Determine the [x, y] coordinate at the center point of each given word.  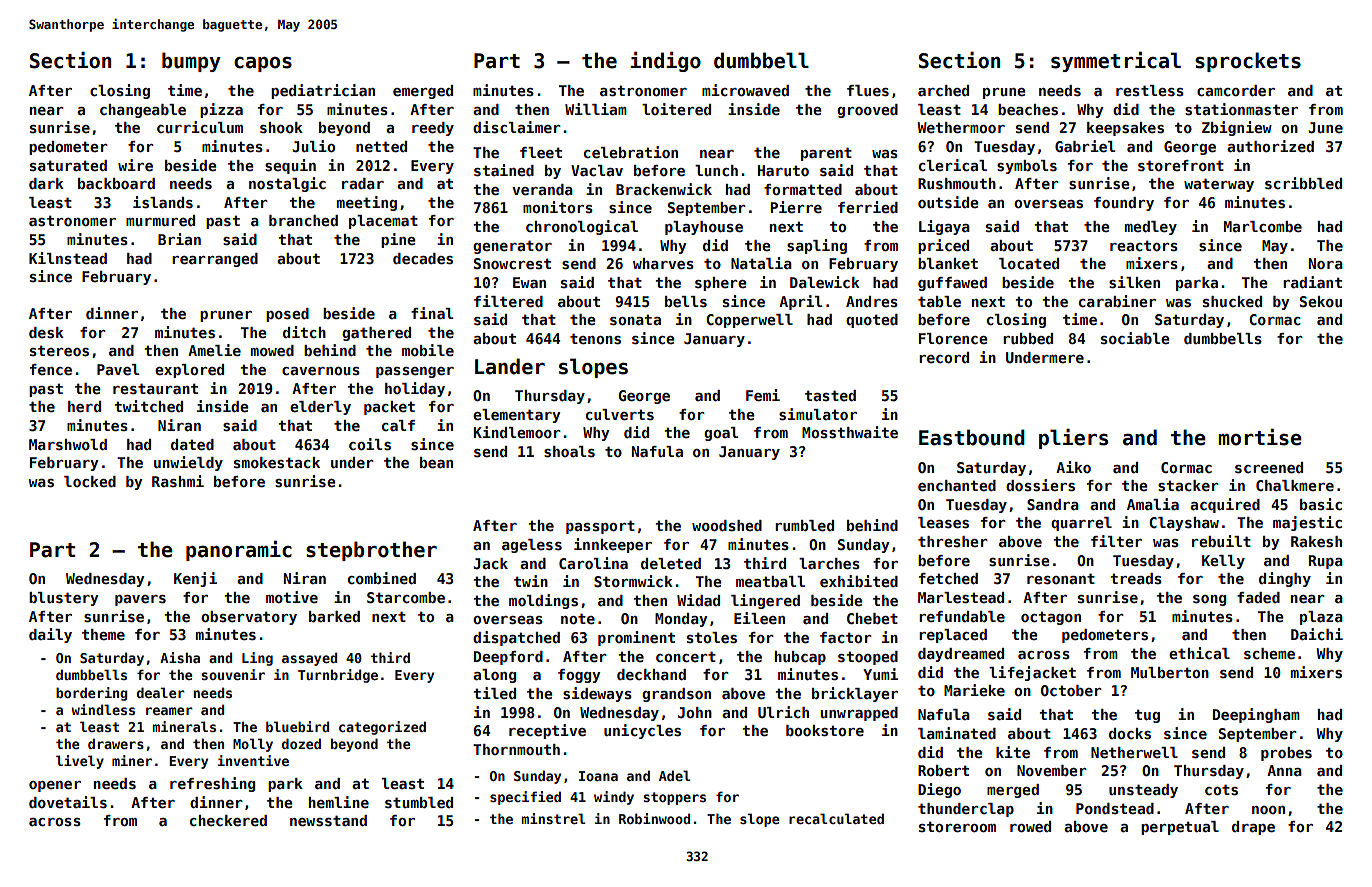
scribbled [1303, 183]
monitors [558, 207]
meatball [770, 581]
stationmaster [1241, 109]
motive [292, 597]
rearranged [215, 260]
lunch [716, 170]
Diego [939, 790]
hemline [339, 802]
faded [1258, 597]
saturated [68, 165]
